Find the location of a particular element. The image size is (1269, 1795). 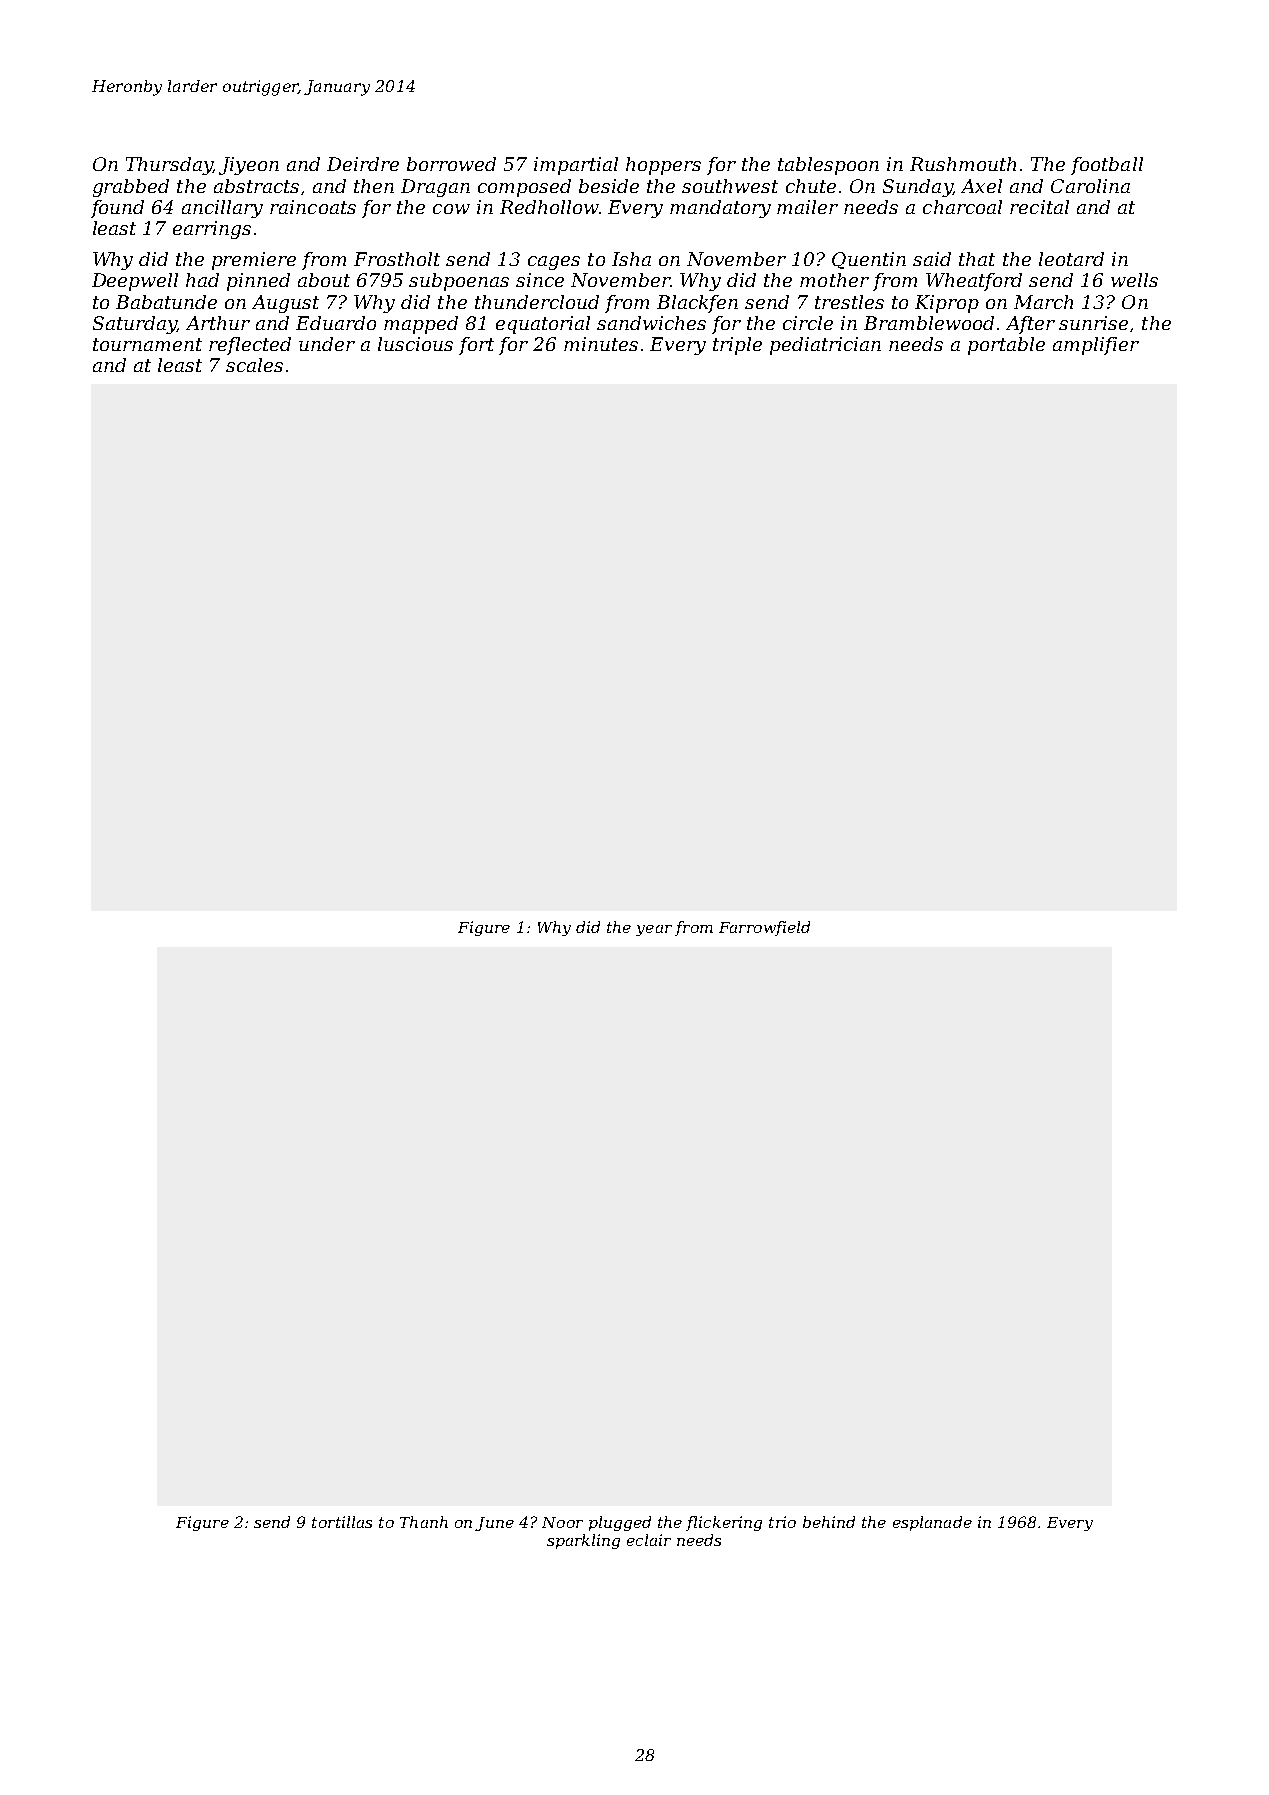

tortillas is located at coordinates (342, 1522).
